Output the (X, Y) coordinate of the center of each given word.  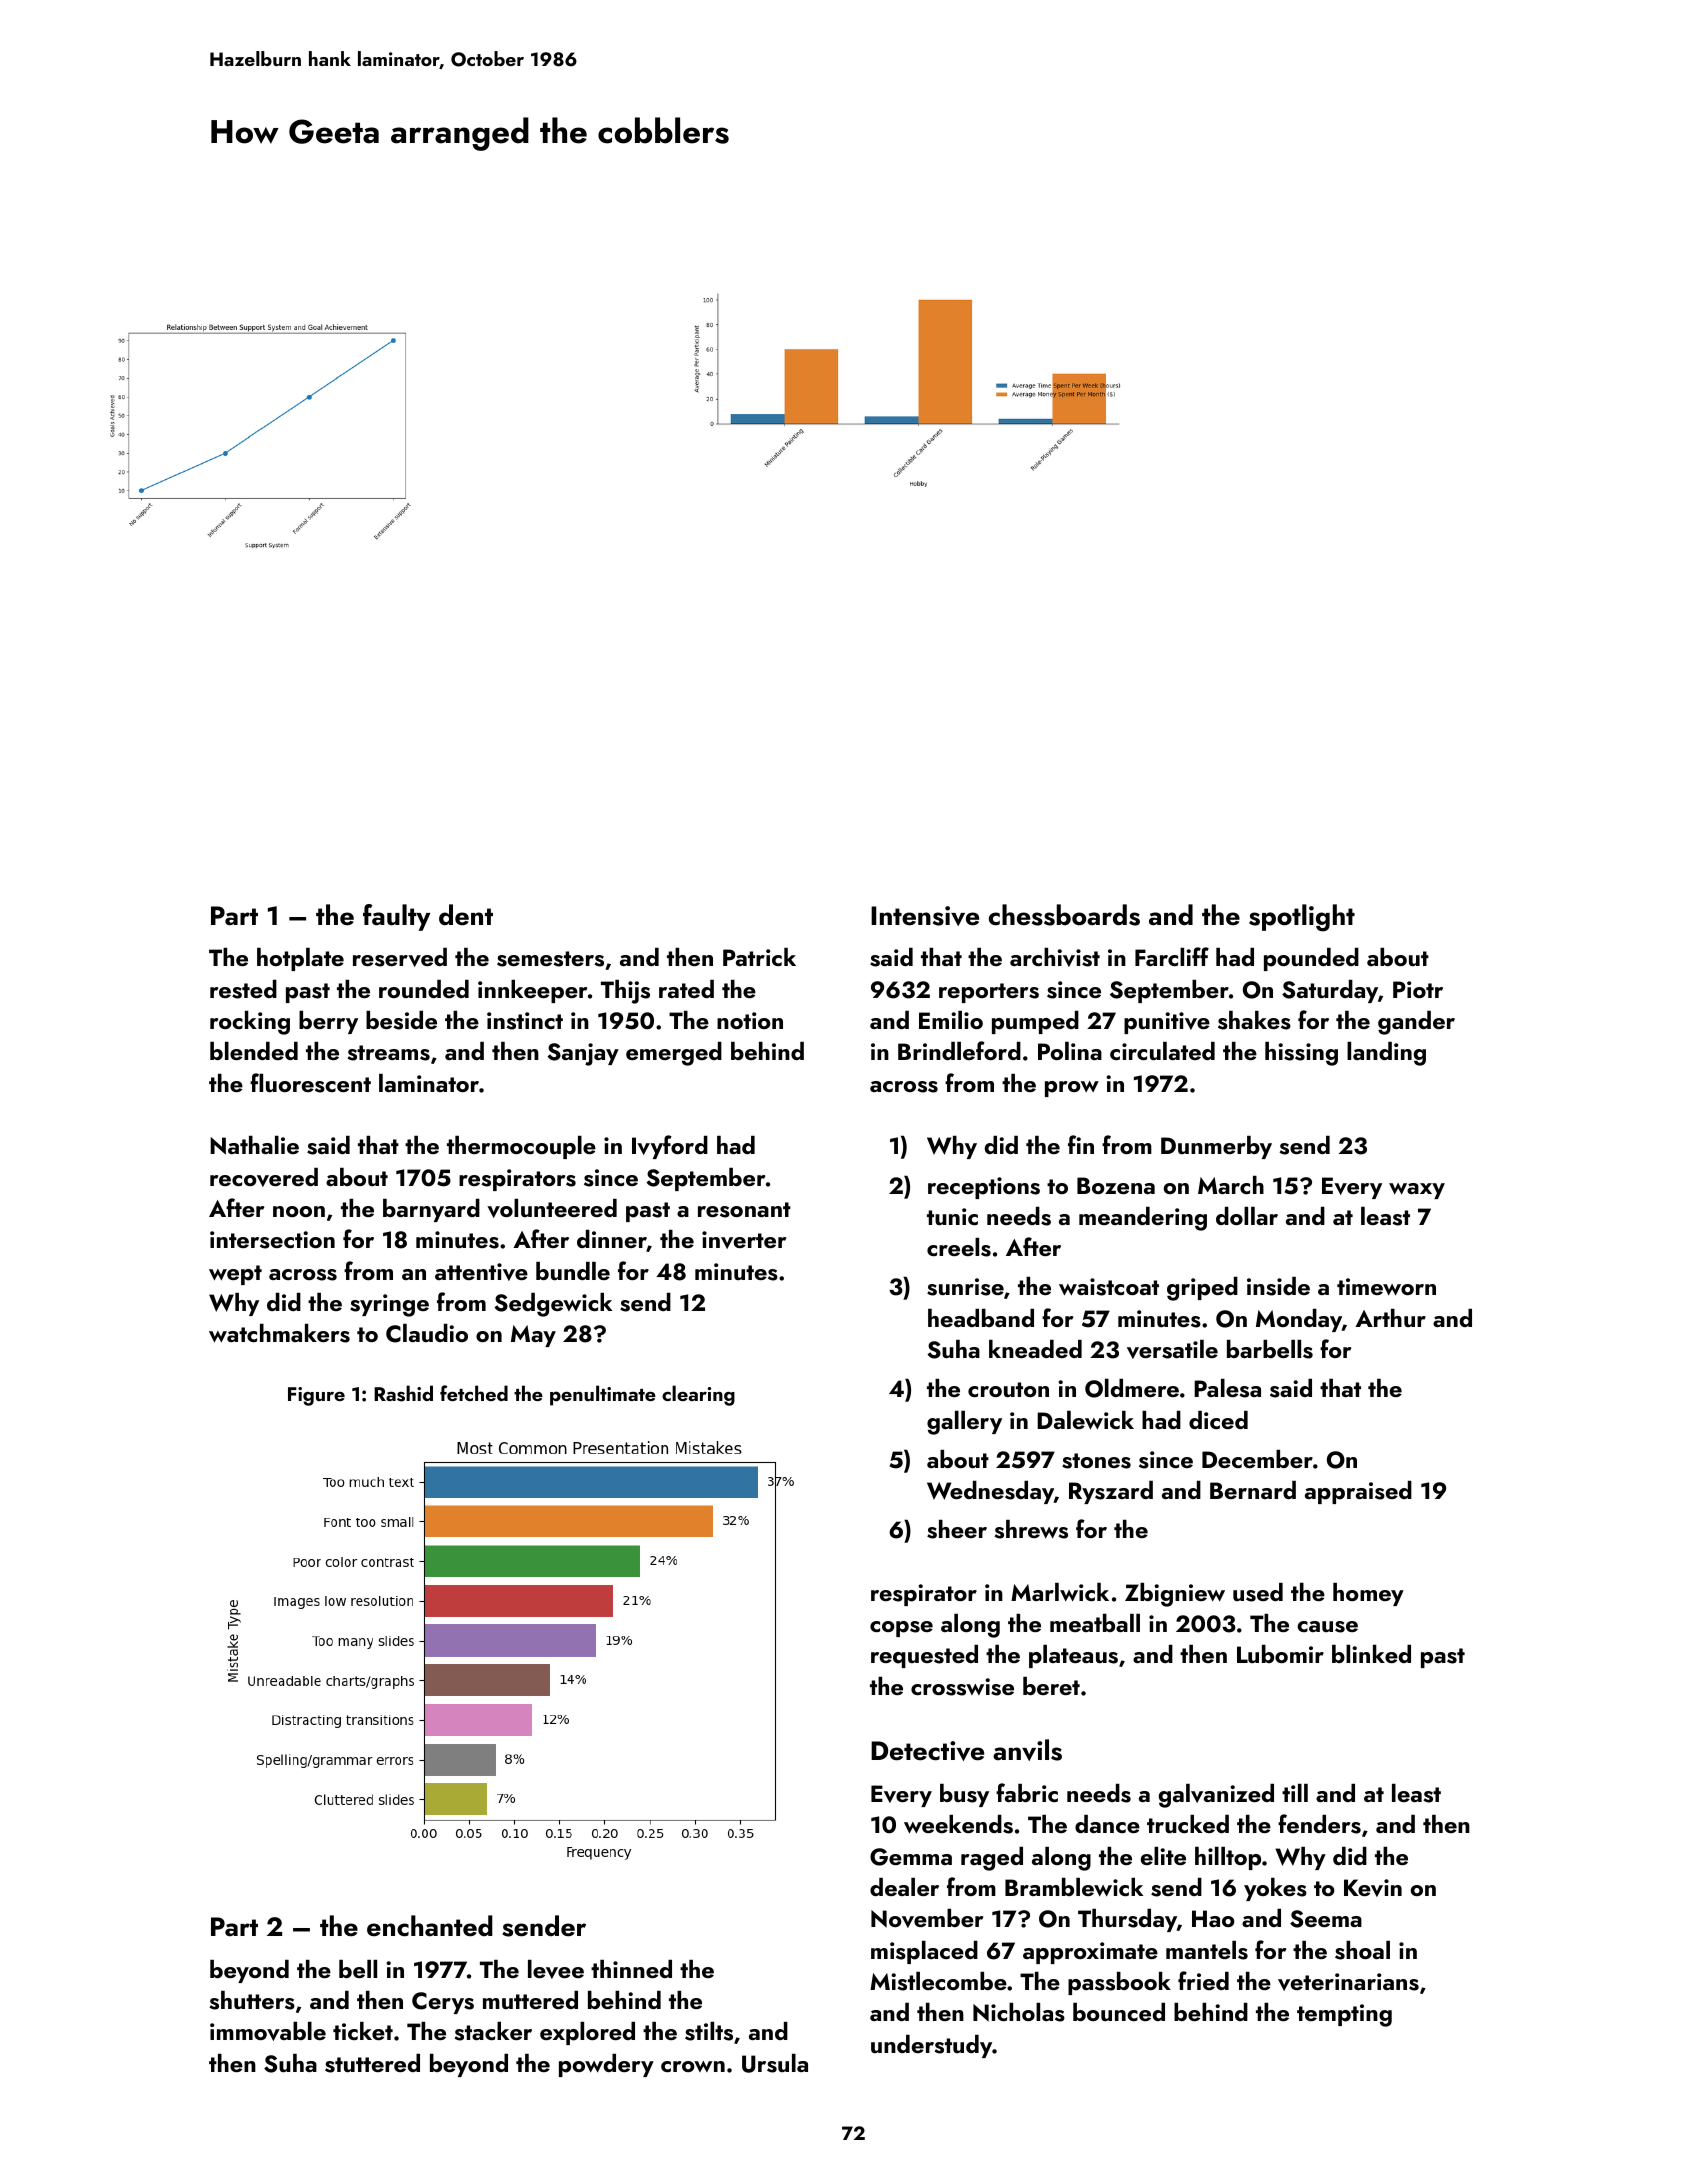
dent (466, 915)
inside (1278, 1286)
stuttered (372, 2063)
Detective (927, 1751)
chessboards (1064, 915)
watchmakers (279, 1333)
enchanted (430, 1926)
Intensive (925, 916)
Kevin (1373, 1888)
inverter (744, 1240)
